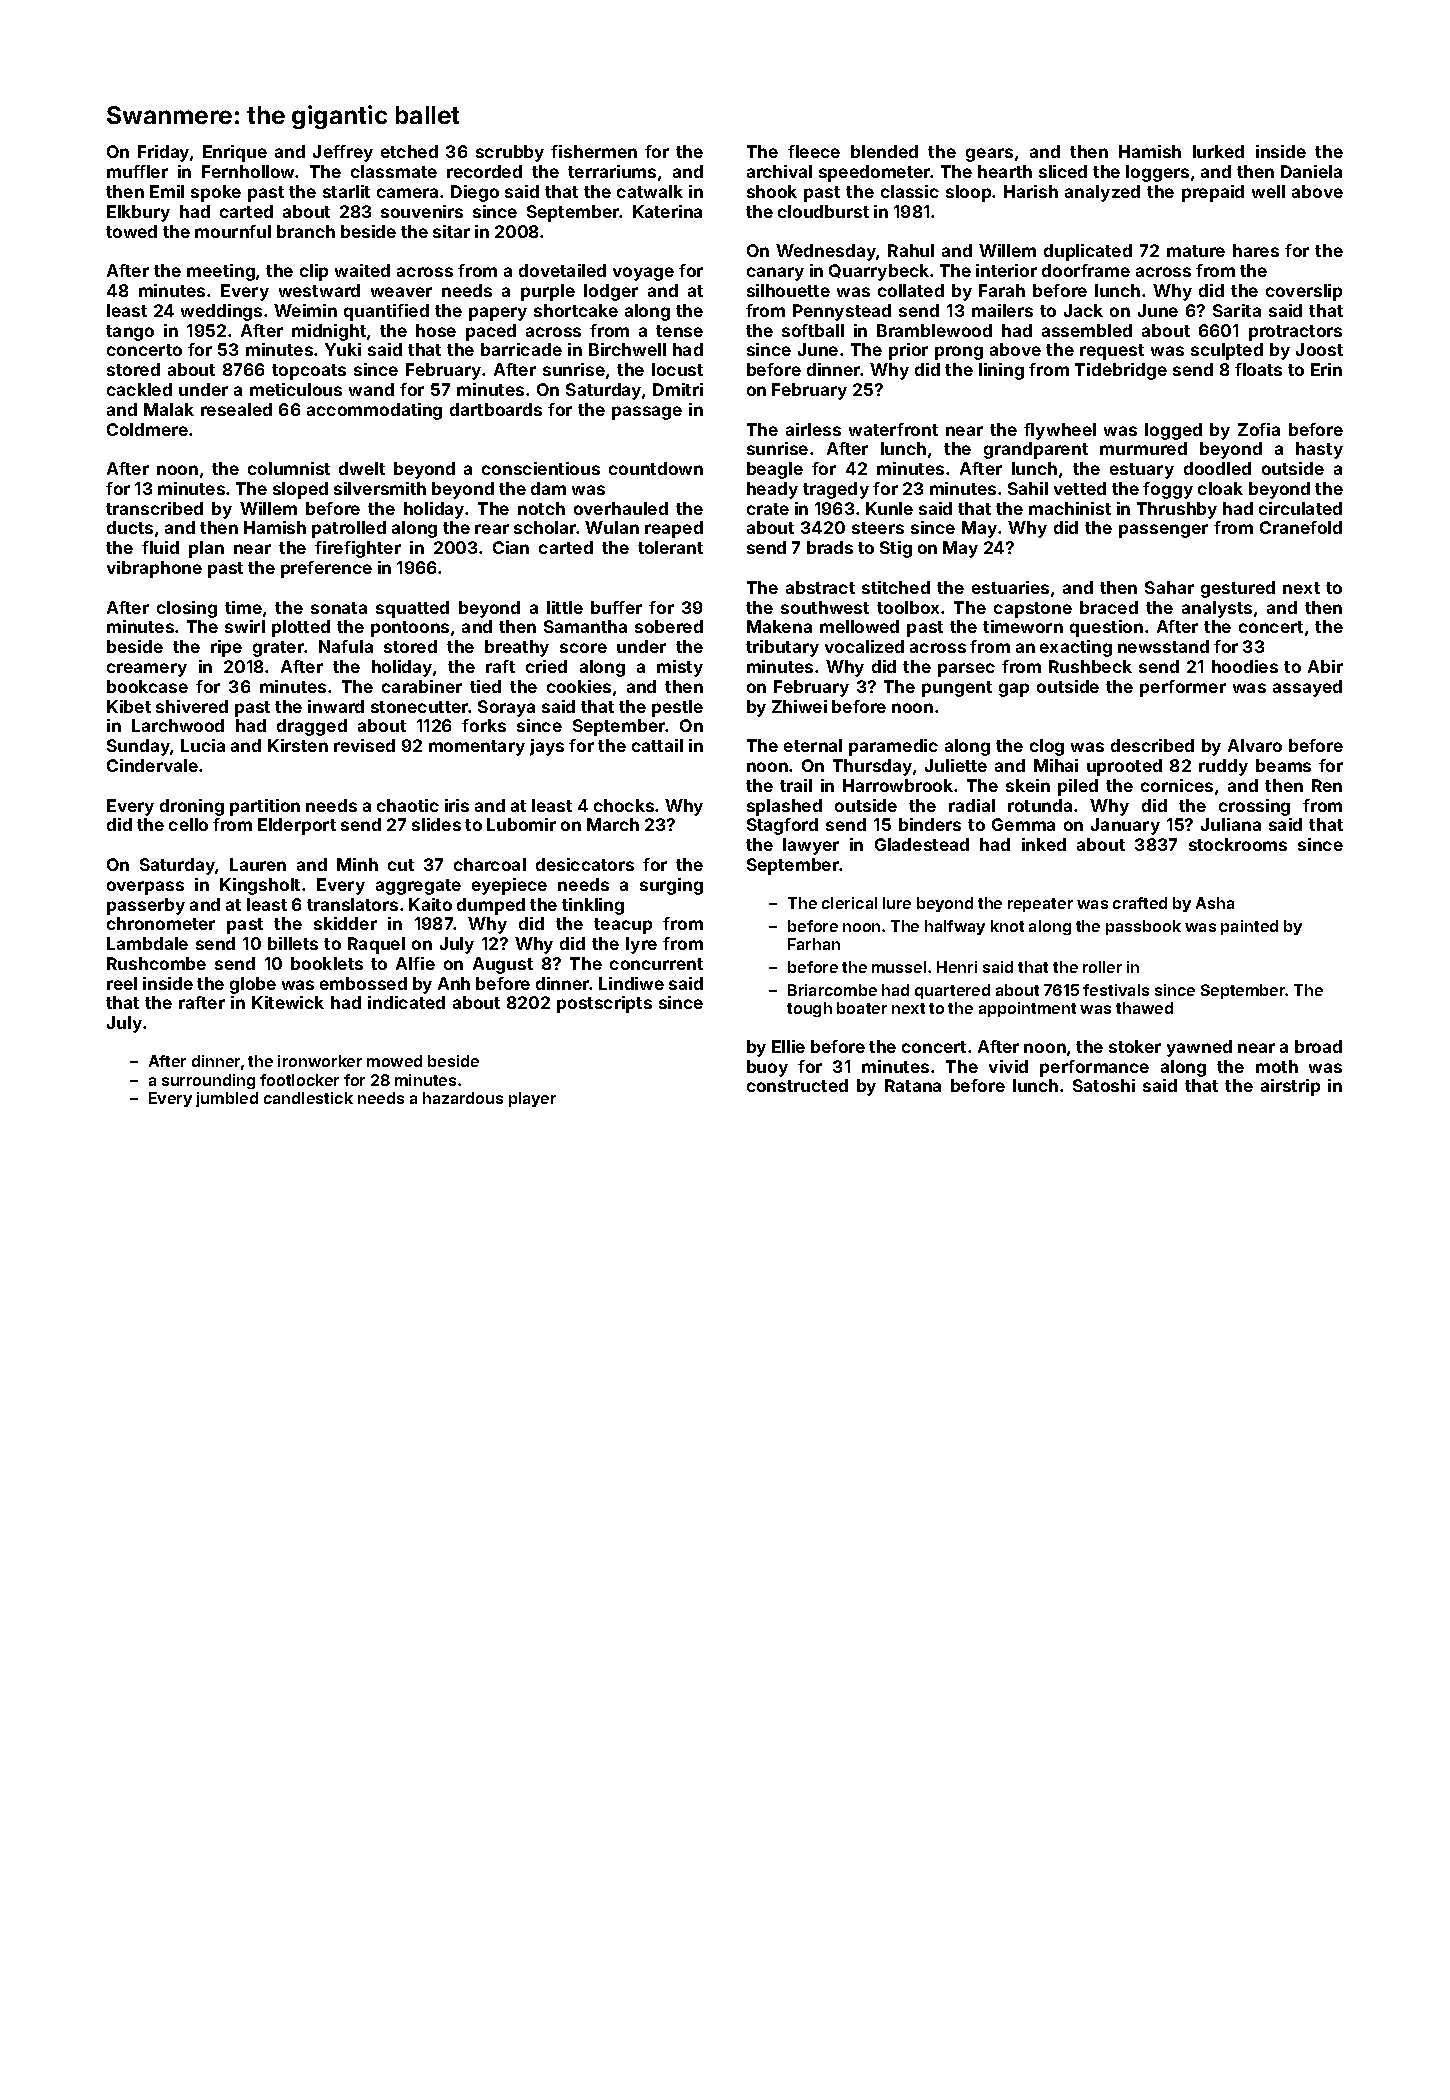 The width and height of the page is (1450, 2100). What do you see at coordinates (415, 963) in the page?
I see `Alfie` at bounding box center [415, 963].
